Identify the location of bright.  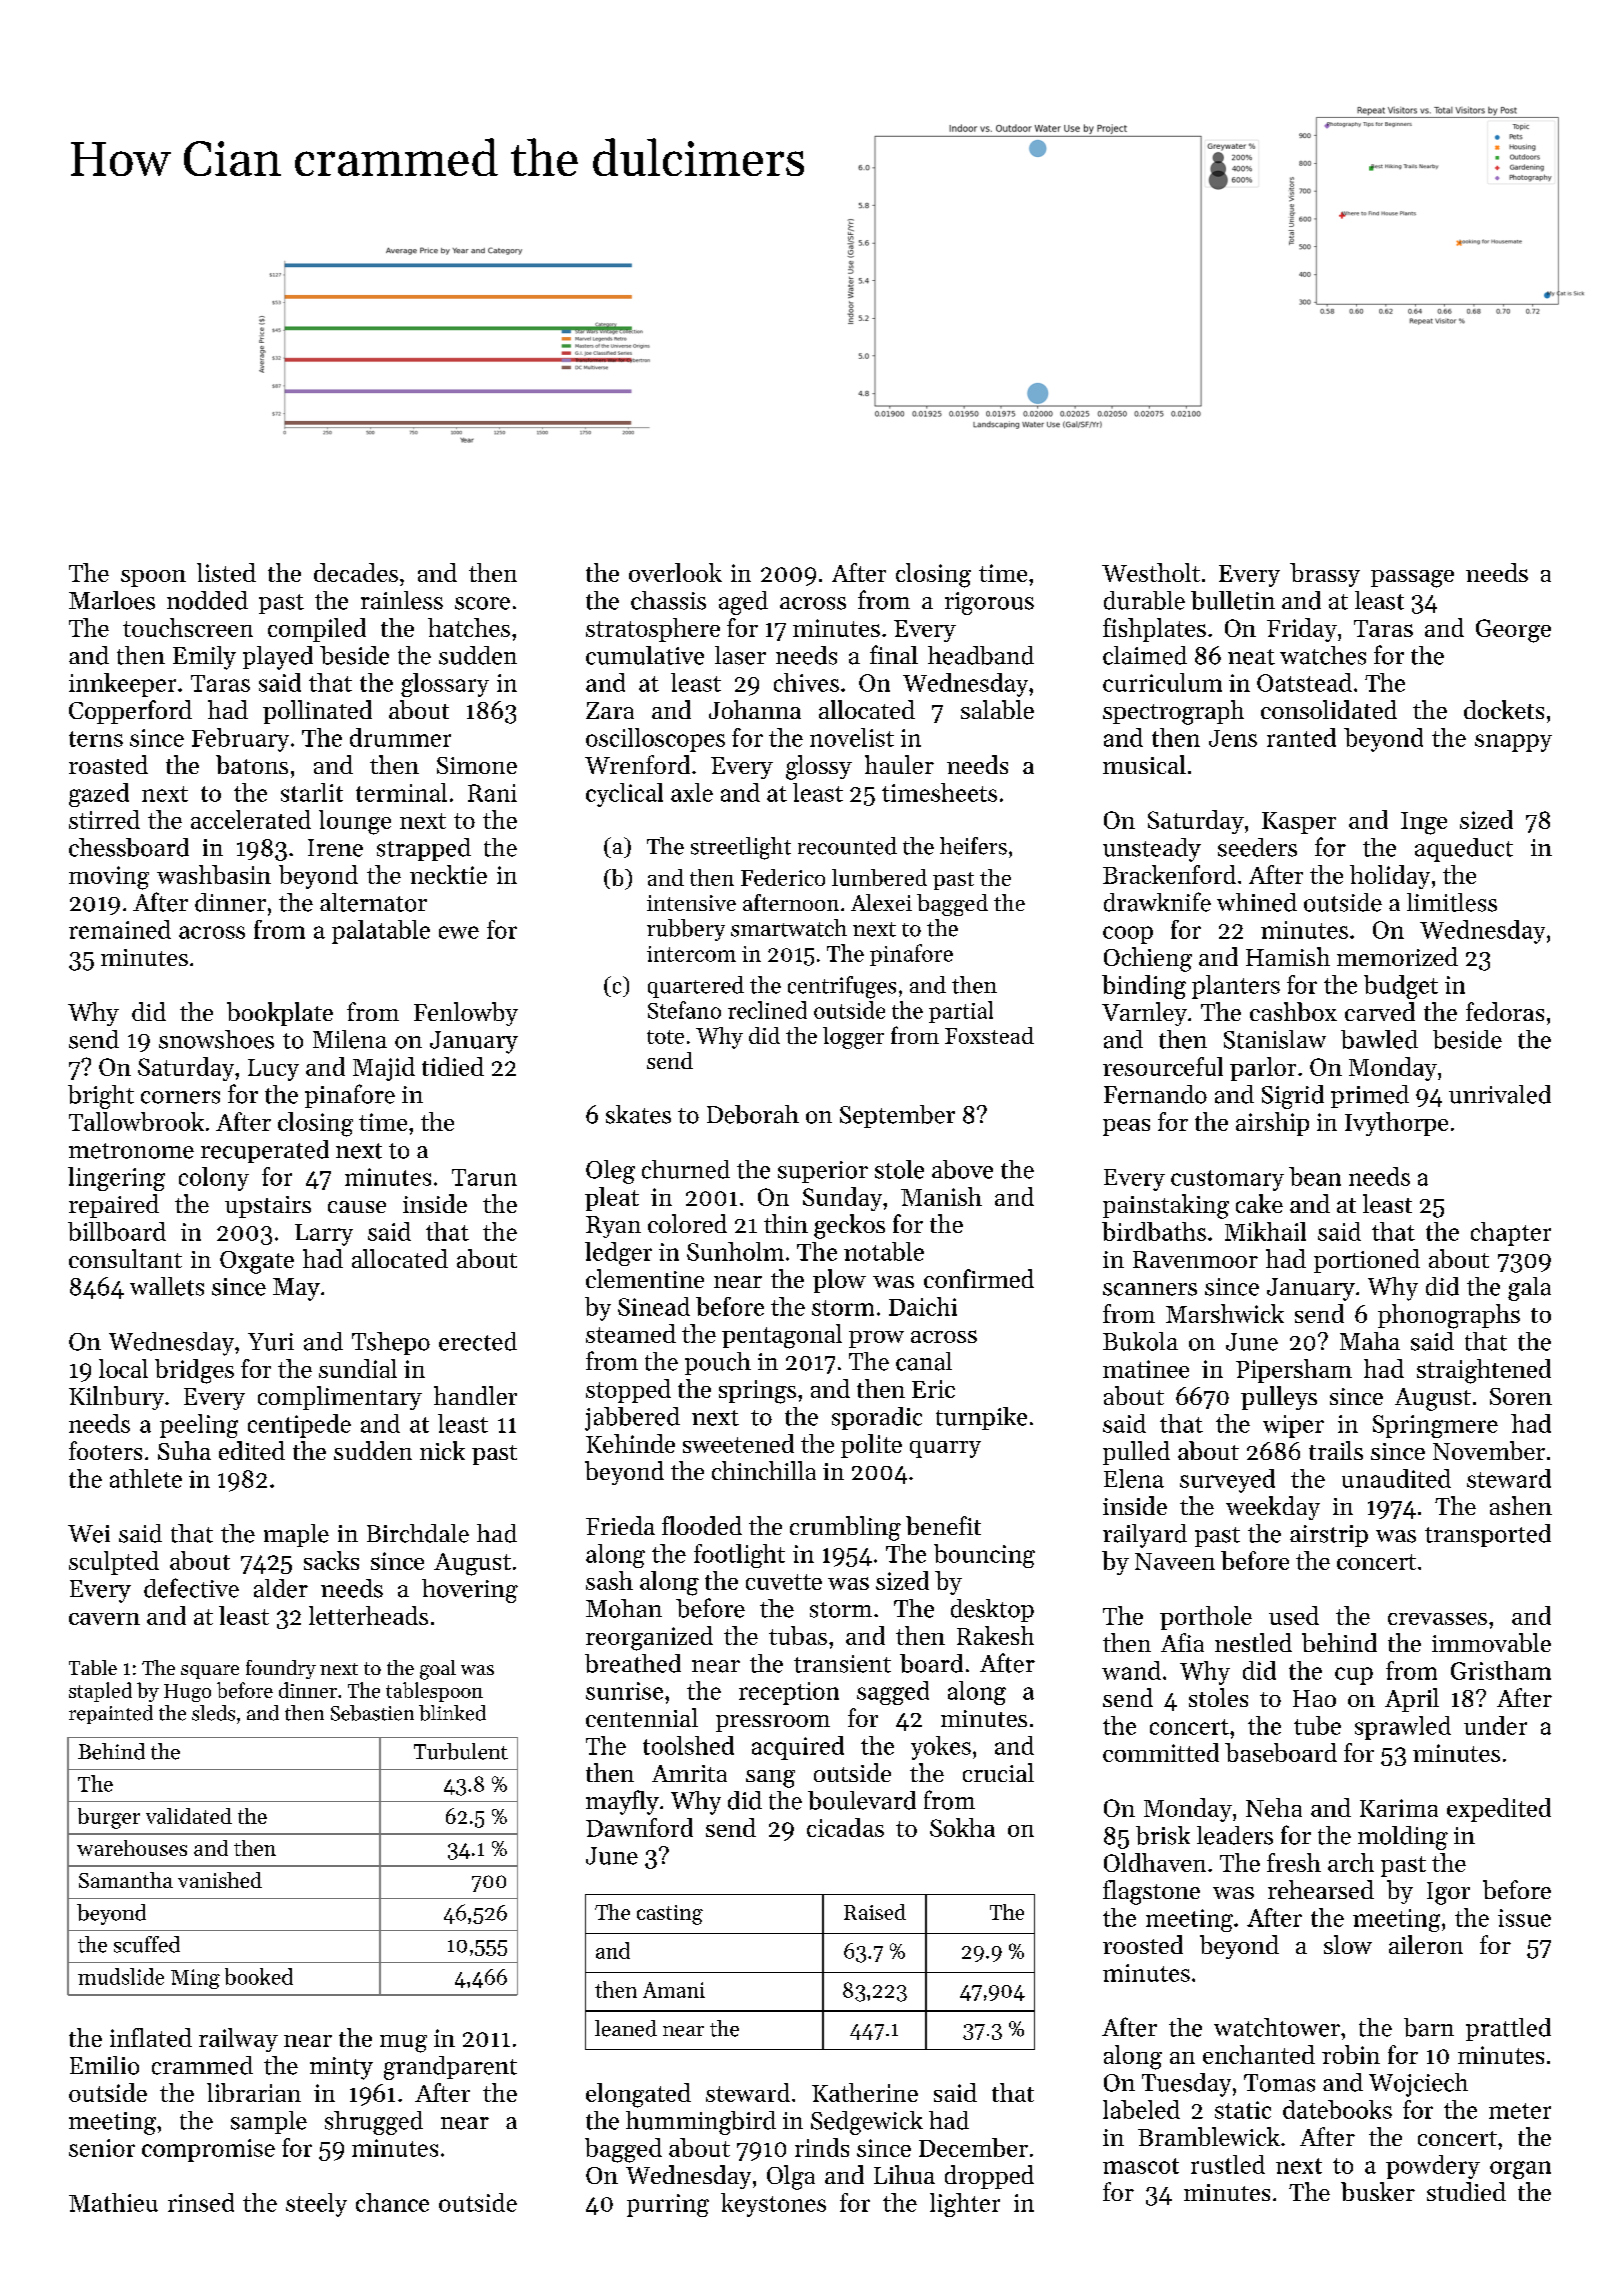
(101, 1097).
